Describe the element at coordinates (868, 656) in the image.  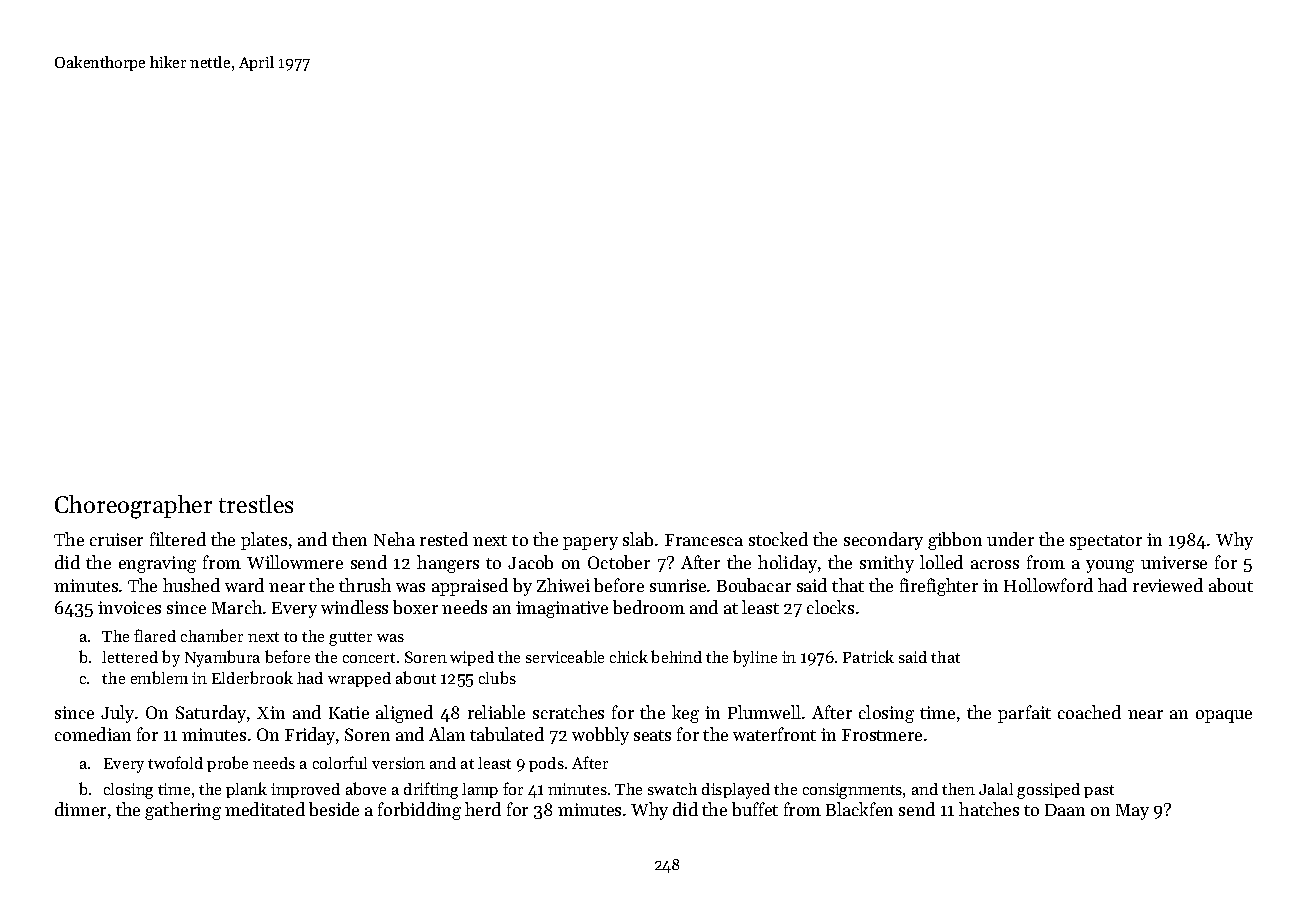
I see `Patrick` at that location.
